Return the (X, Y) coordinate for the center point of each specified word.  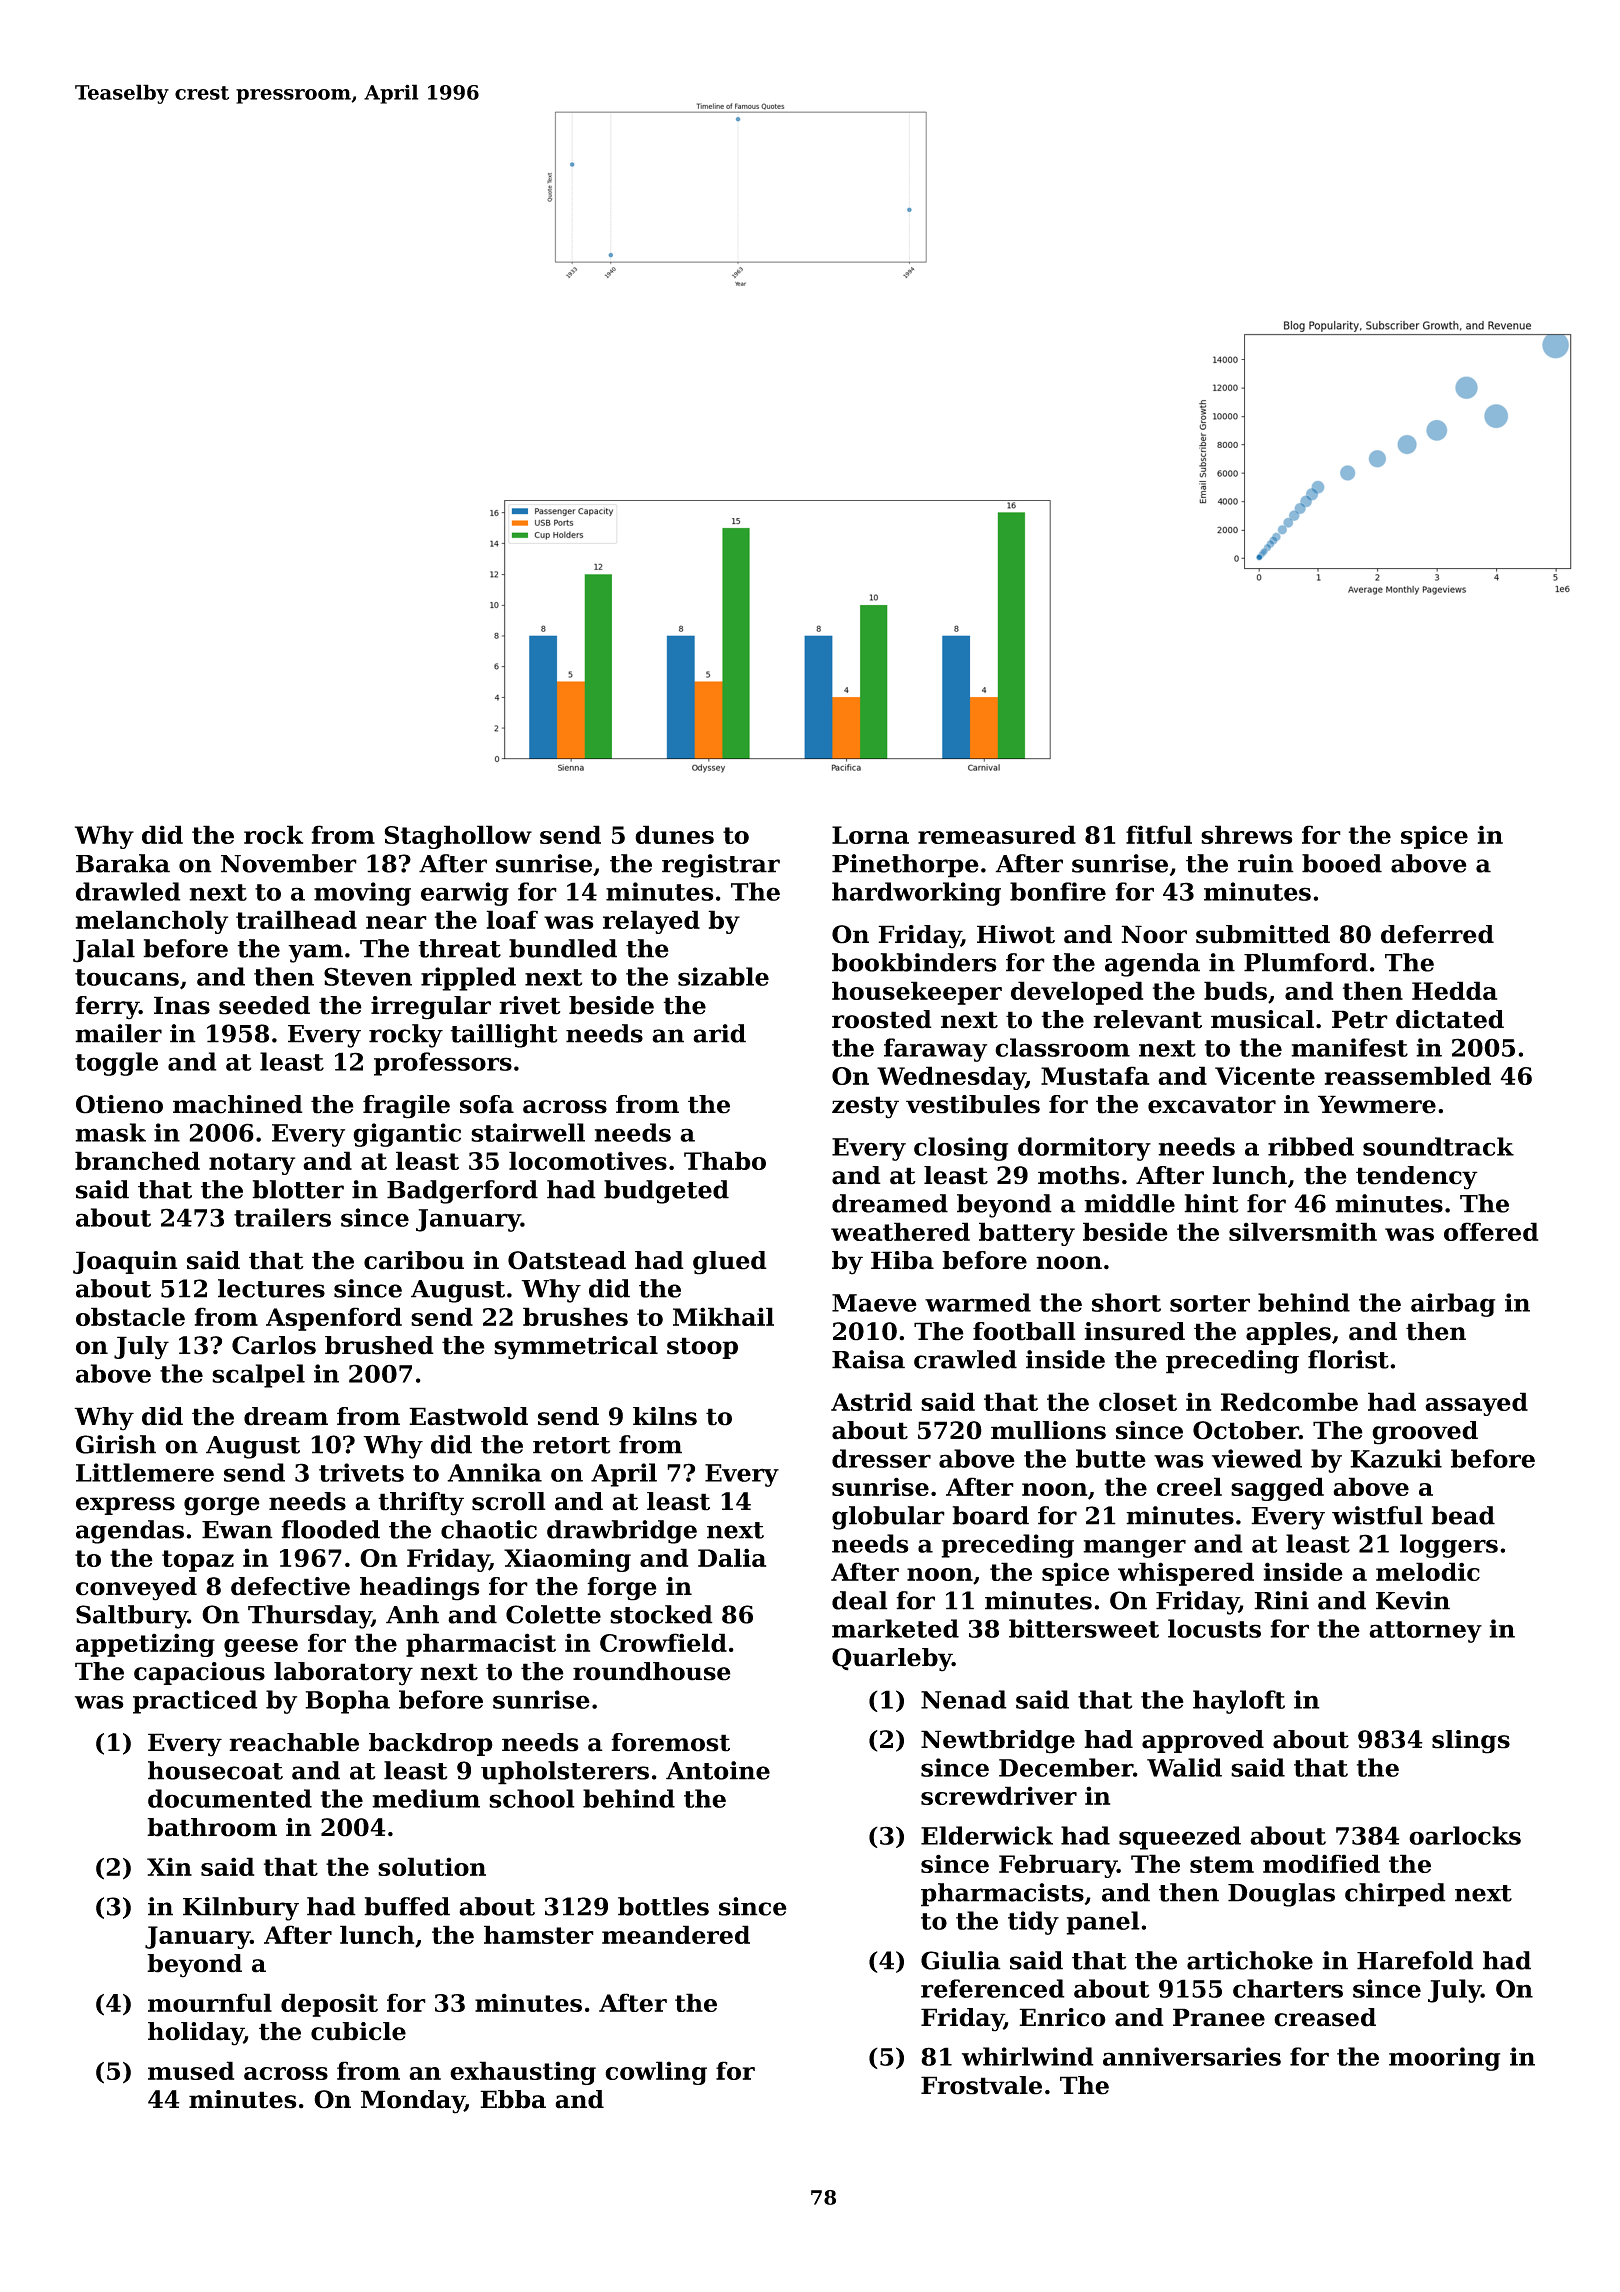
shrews (1246, 834)
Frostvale (981, 2085)
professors (443, 1064)
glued (730, 1263)
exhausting (523, 2073)
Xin (169, 1866)
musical (1262, 1019)
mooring (1444, 2059)
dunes (674, 834)
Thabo (725, 1160)
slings (1471, 1742)
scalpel (258, 1376)
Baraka (123, 863)
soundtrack (1438, 1146)
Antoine (718, 1770)
